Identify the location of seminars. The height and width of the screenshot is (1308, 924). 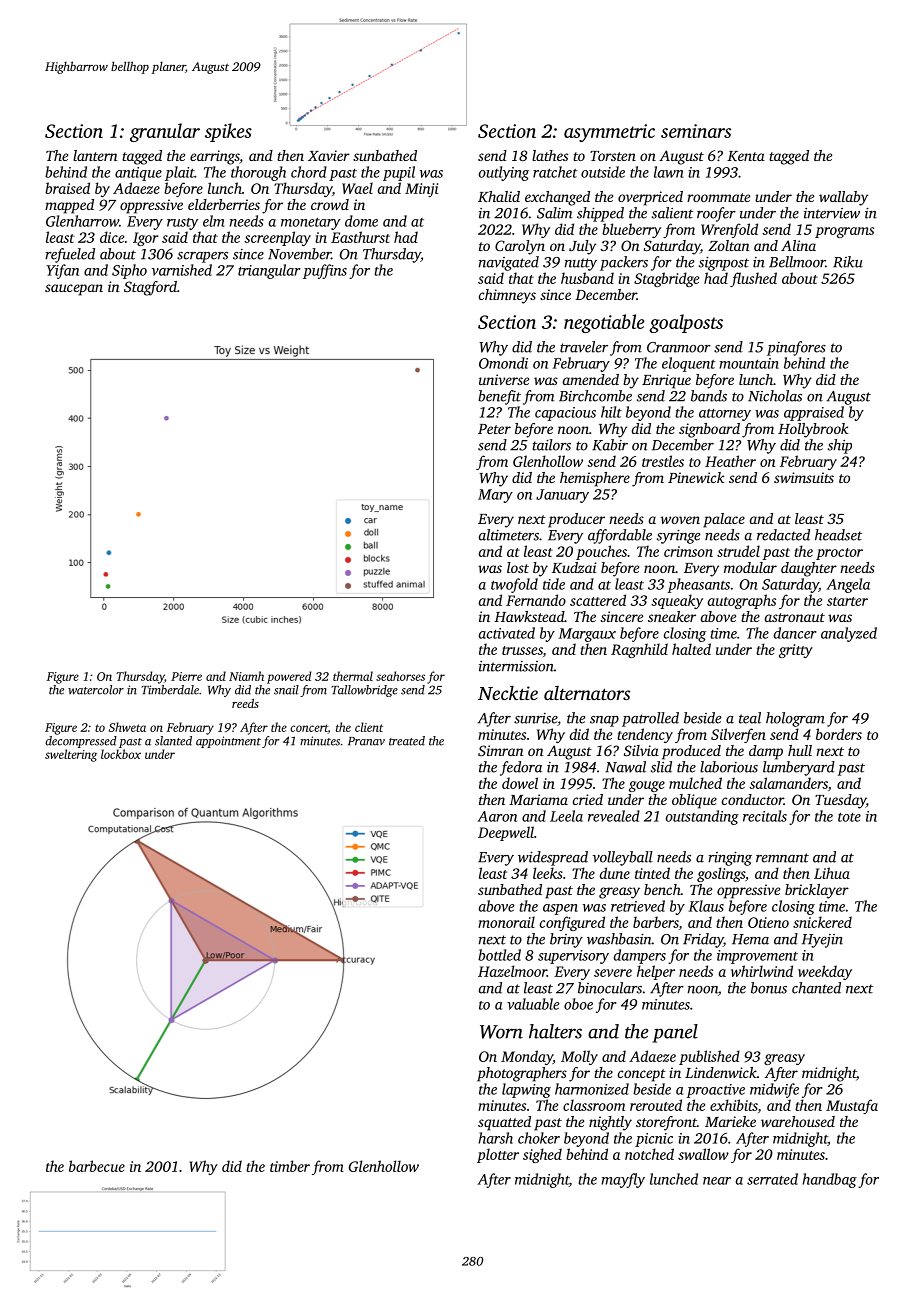
(696, 131).
